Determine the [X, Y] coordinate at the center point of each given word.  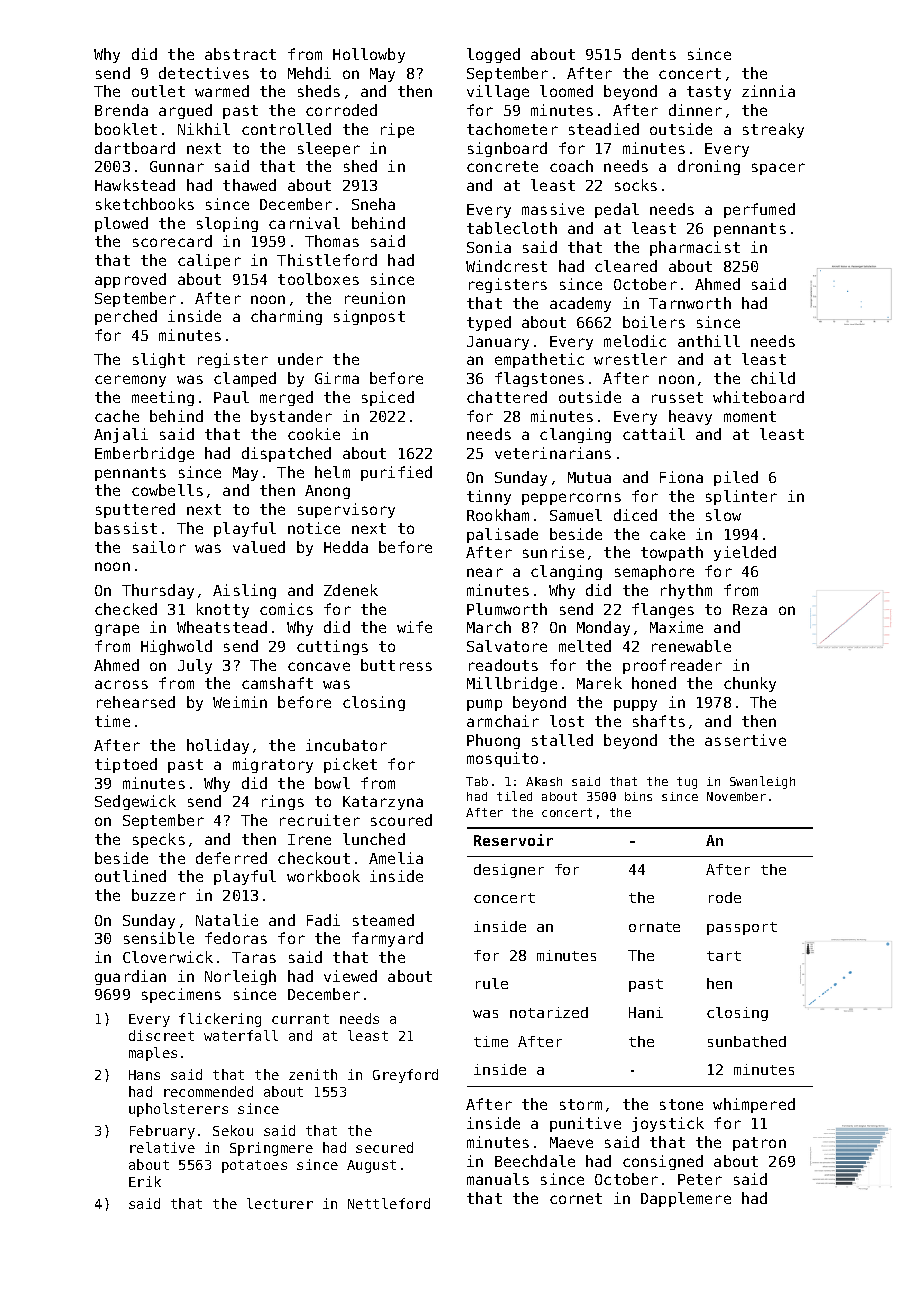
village [498, 92]
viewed [350, 976]
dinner [695, 110]
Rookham [498, 515]
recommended [208, 1091]
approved [130, 280]
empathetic [539, 360]
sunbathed [747, 1041]
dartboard [135, 148]
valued [259, 547]
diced [635, 515]
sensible [159, 938]
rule [492, 983]
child [773, 378]
